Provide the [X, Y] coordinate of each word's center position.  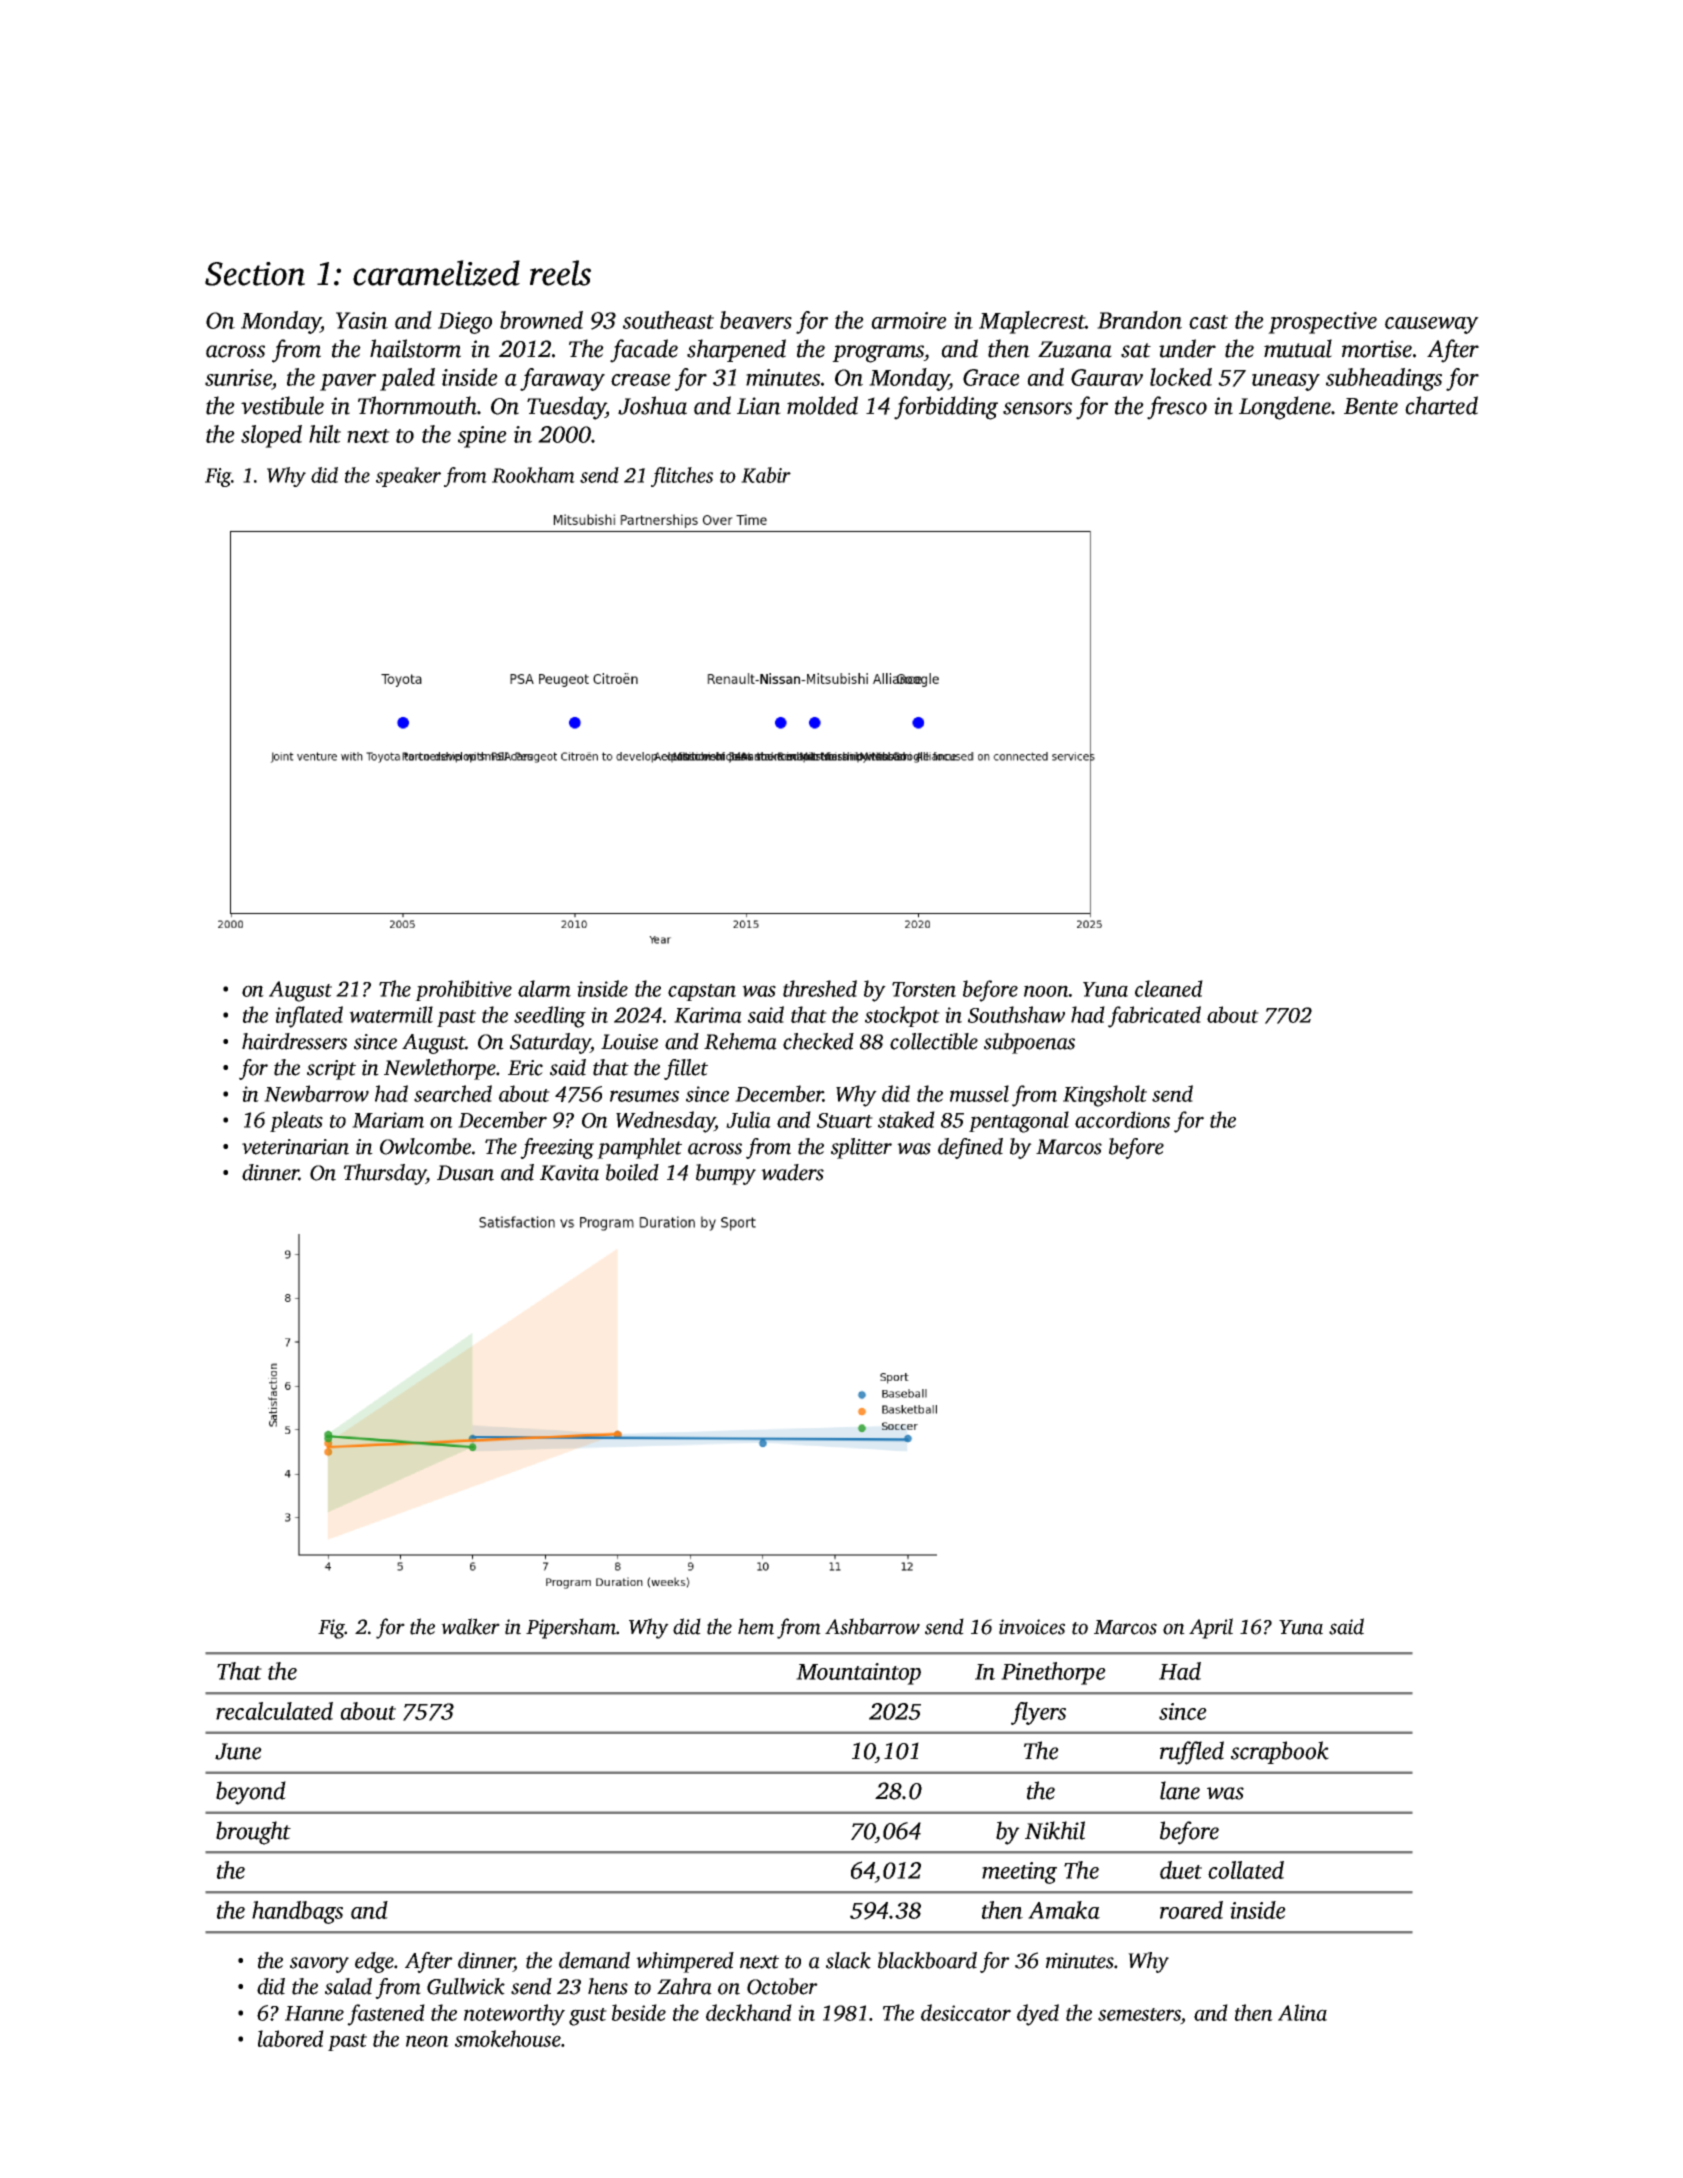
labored [291, 2038]
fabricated [1154, 1017]
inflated [309, 1017]
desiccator [966, 2012]
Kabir [766, 475]
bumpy [726, 1174]
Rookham [533, 475]
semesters [1139, 2014]
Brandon [1139, 320]
